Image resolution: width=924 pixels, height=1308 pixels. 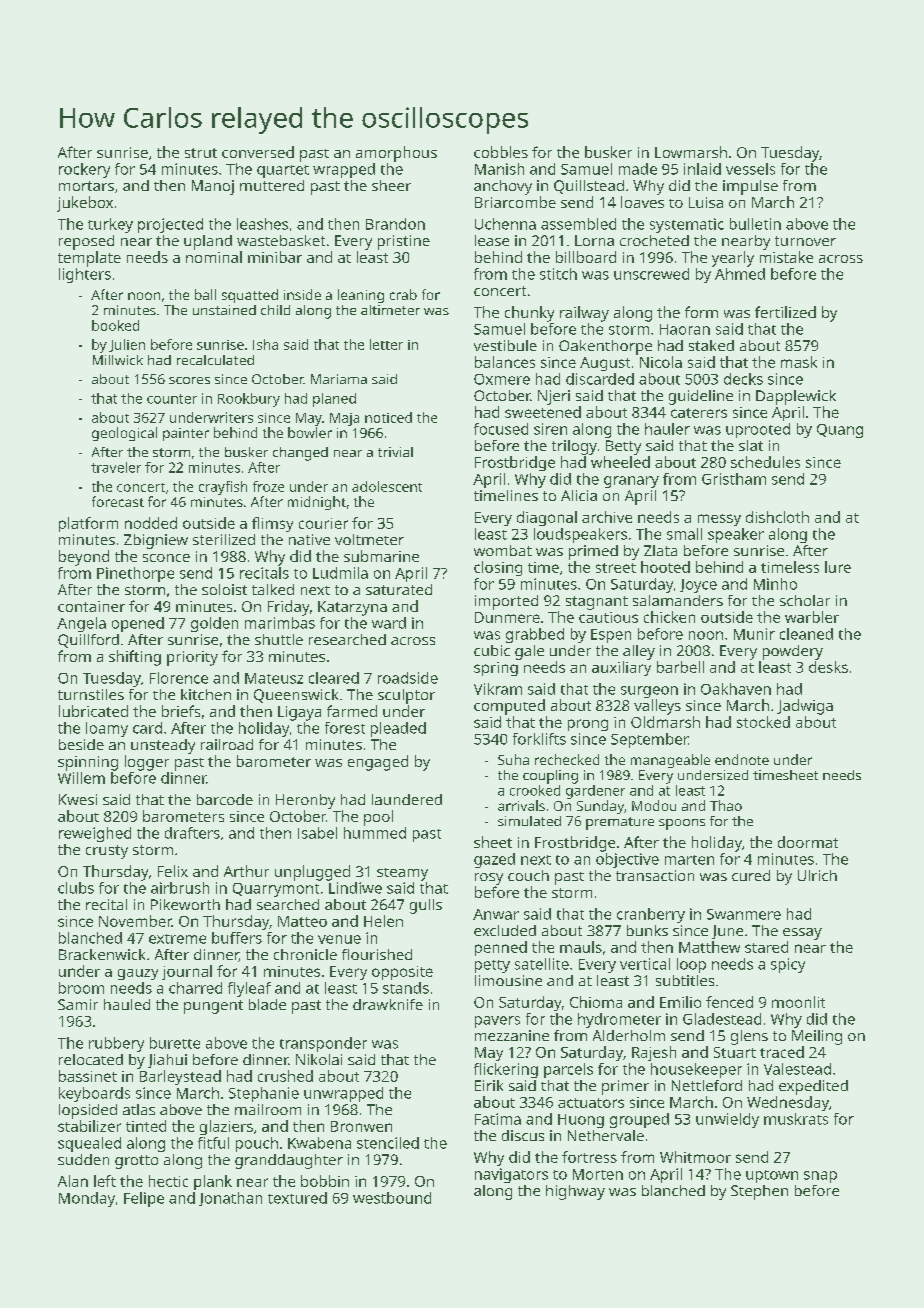 I want to click on Jonathan, so click(x=230, y=1199).
